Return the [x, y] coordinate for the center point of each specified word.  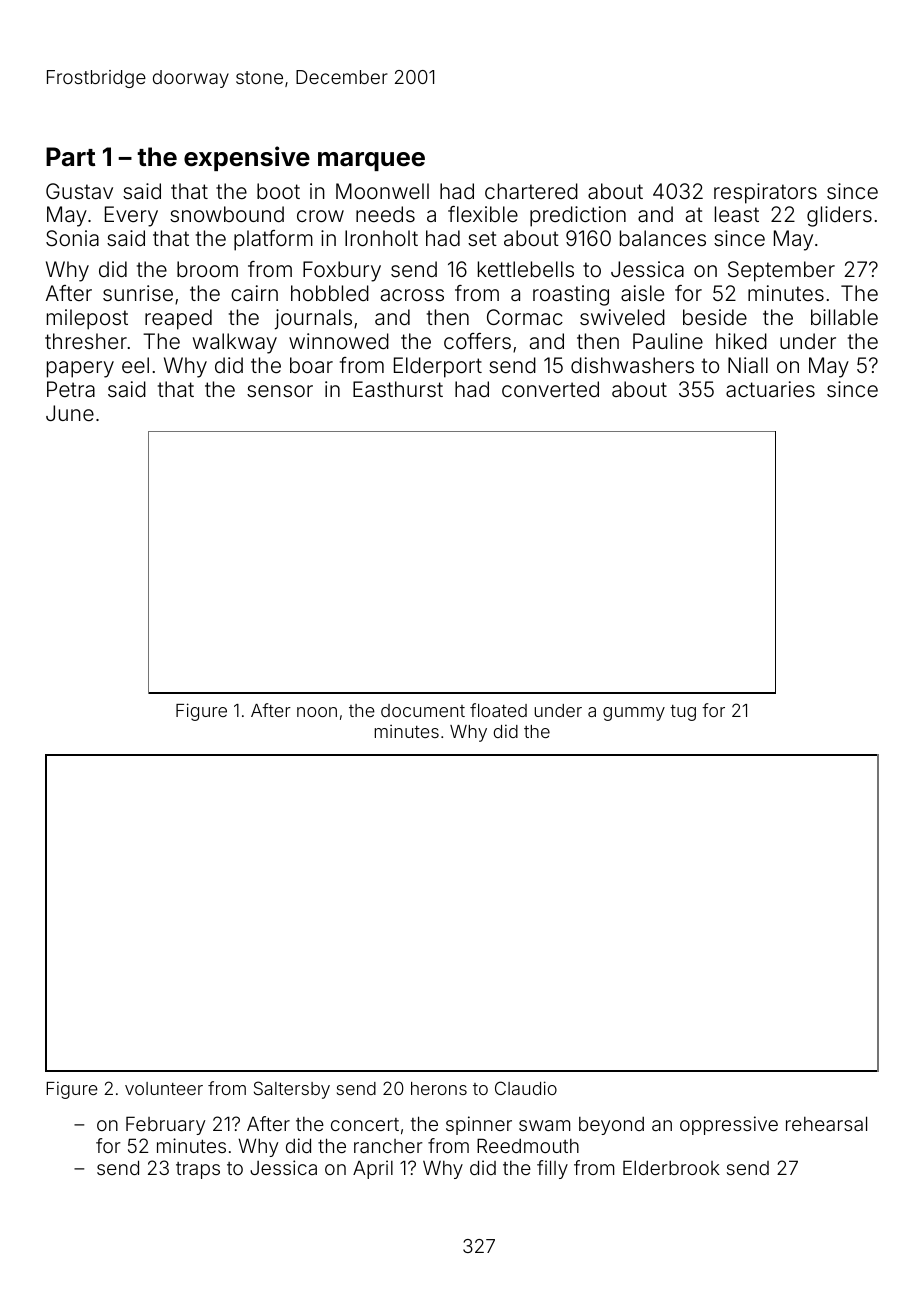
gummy [634, 714]
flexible [483, 214]
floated [498, 710]
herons [439, 1088]
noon [317, 712]
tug [683, 713]
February [165, 1125]
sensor [280, 391]
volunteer [164, 1088]
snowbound [227, 214]
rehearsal [826, 1123]
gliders [839, 216]
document [423, 710]
